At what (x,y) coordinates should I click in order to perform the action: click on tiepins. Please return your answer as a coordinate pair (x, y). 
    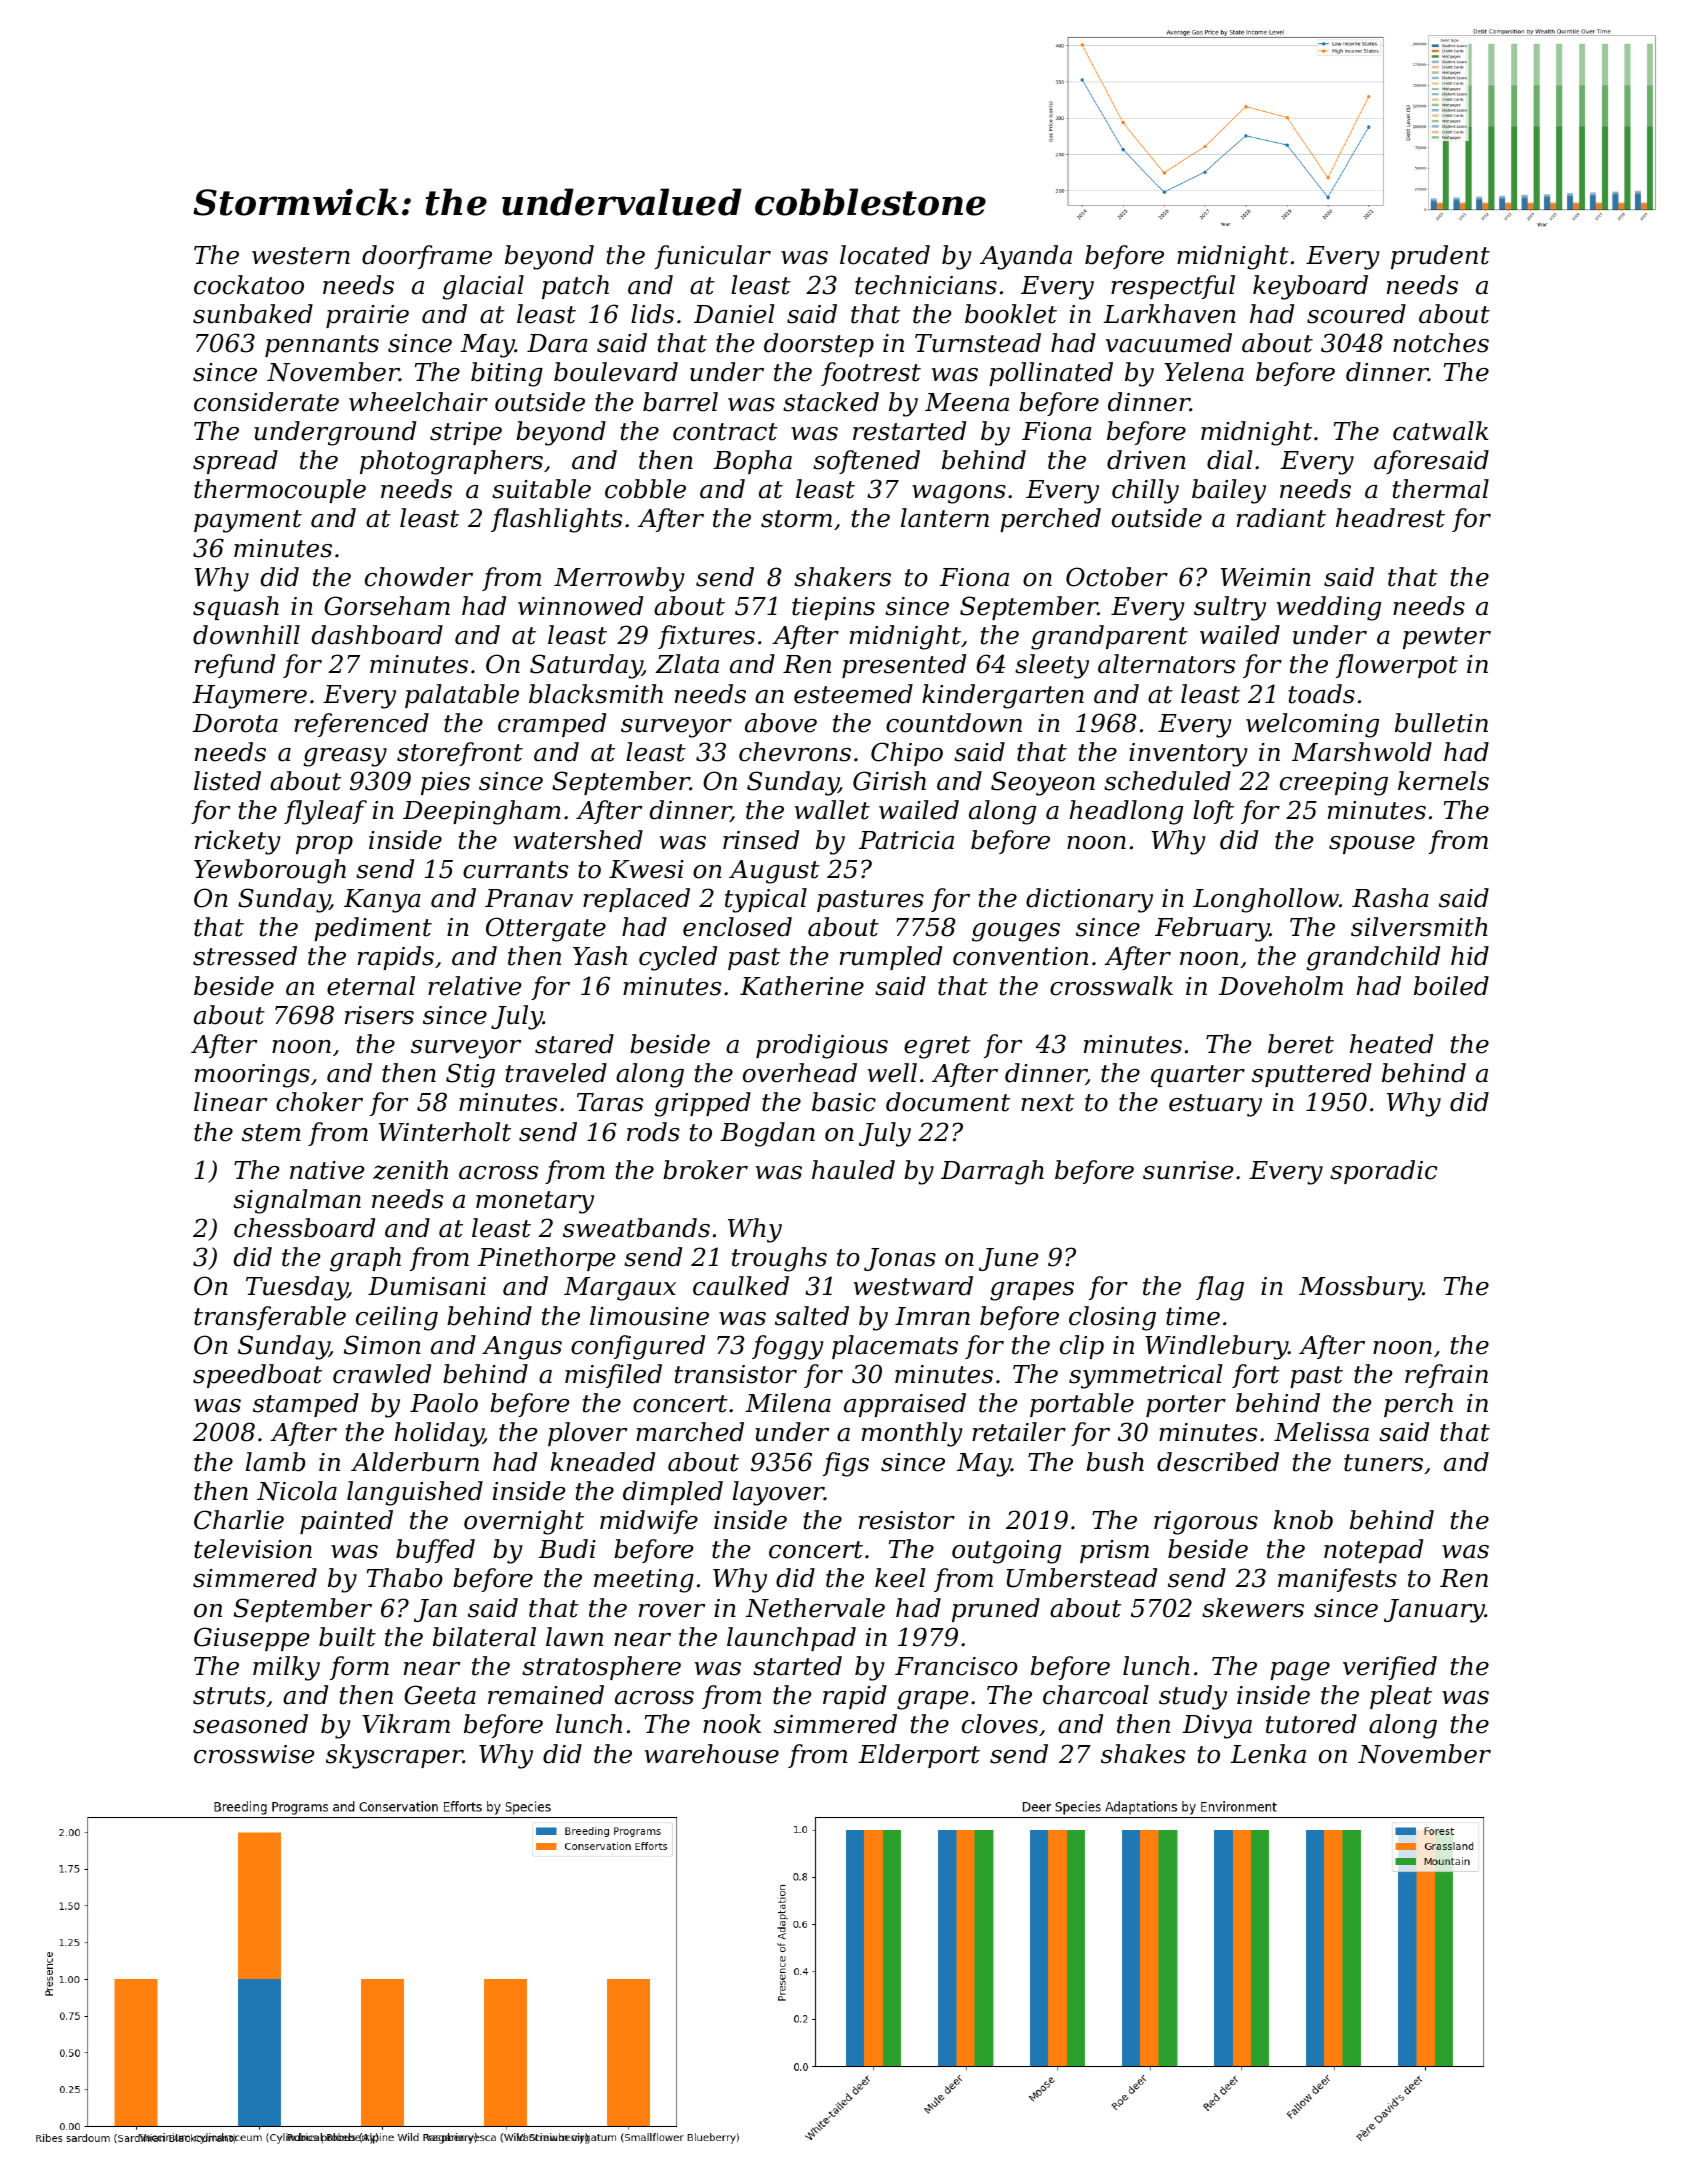
    Looking at the image, I should click on (833, 608).
